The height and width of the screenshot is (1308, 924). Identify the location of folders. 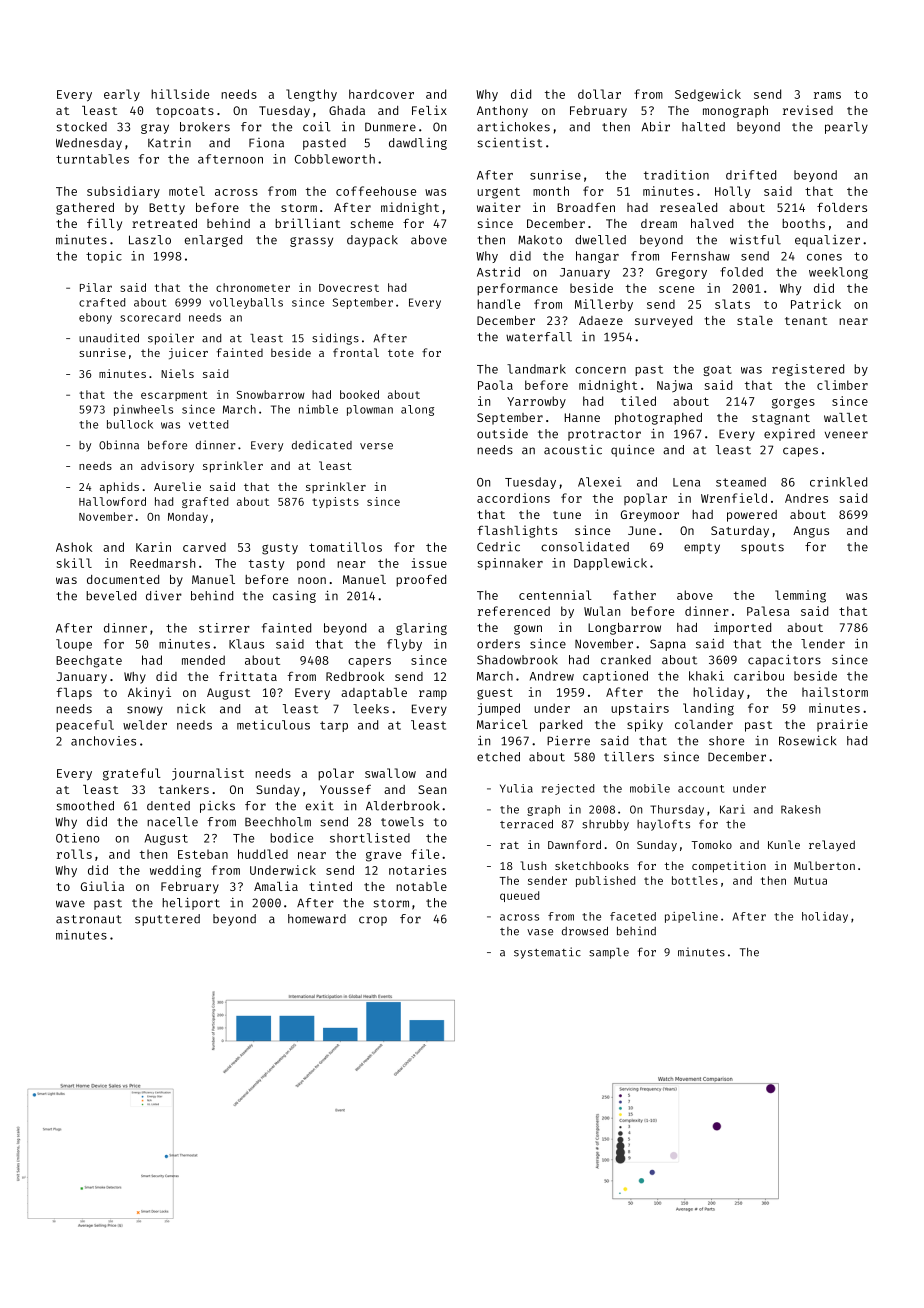
(842, 207).
